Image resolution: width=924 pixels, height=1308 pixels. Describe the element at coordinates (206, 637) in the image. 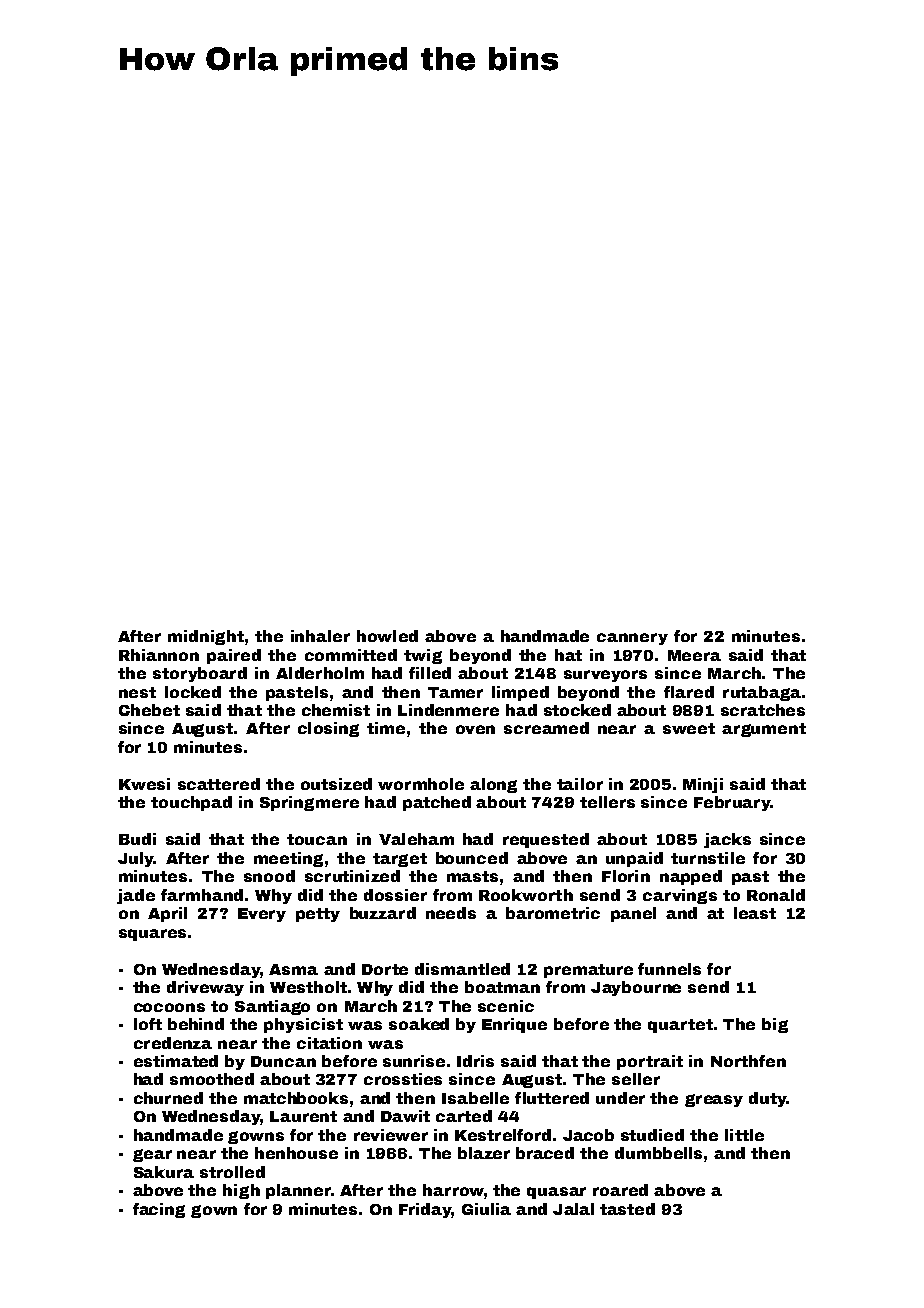

I see `midnight` at that location.
